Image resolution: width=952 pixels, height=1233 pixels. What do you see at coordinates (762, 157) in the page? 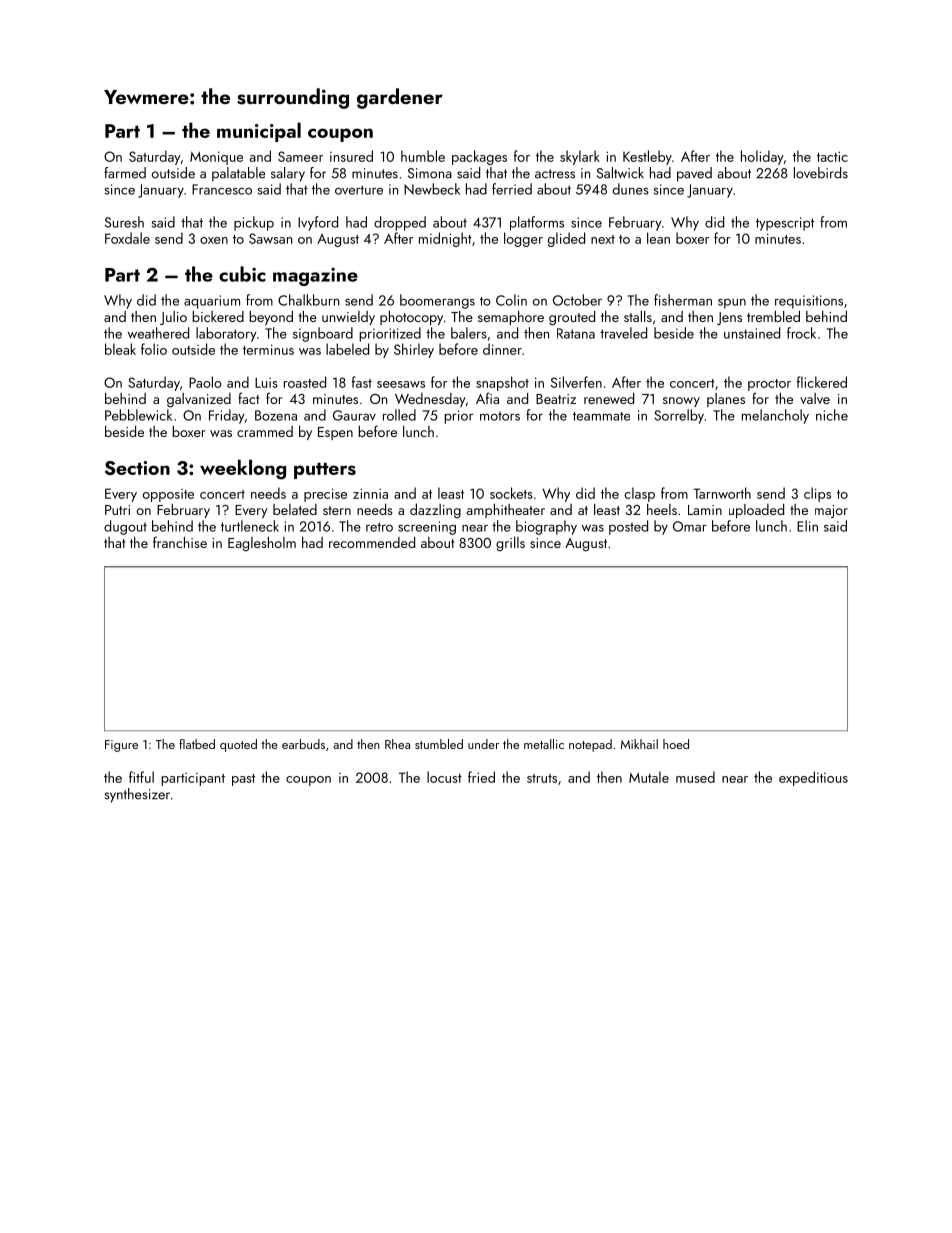
I see `holiday` at bounding box center [762, 157].
